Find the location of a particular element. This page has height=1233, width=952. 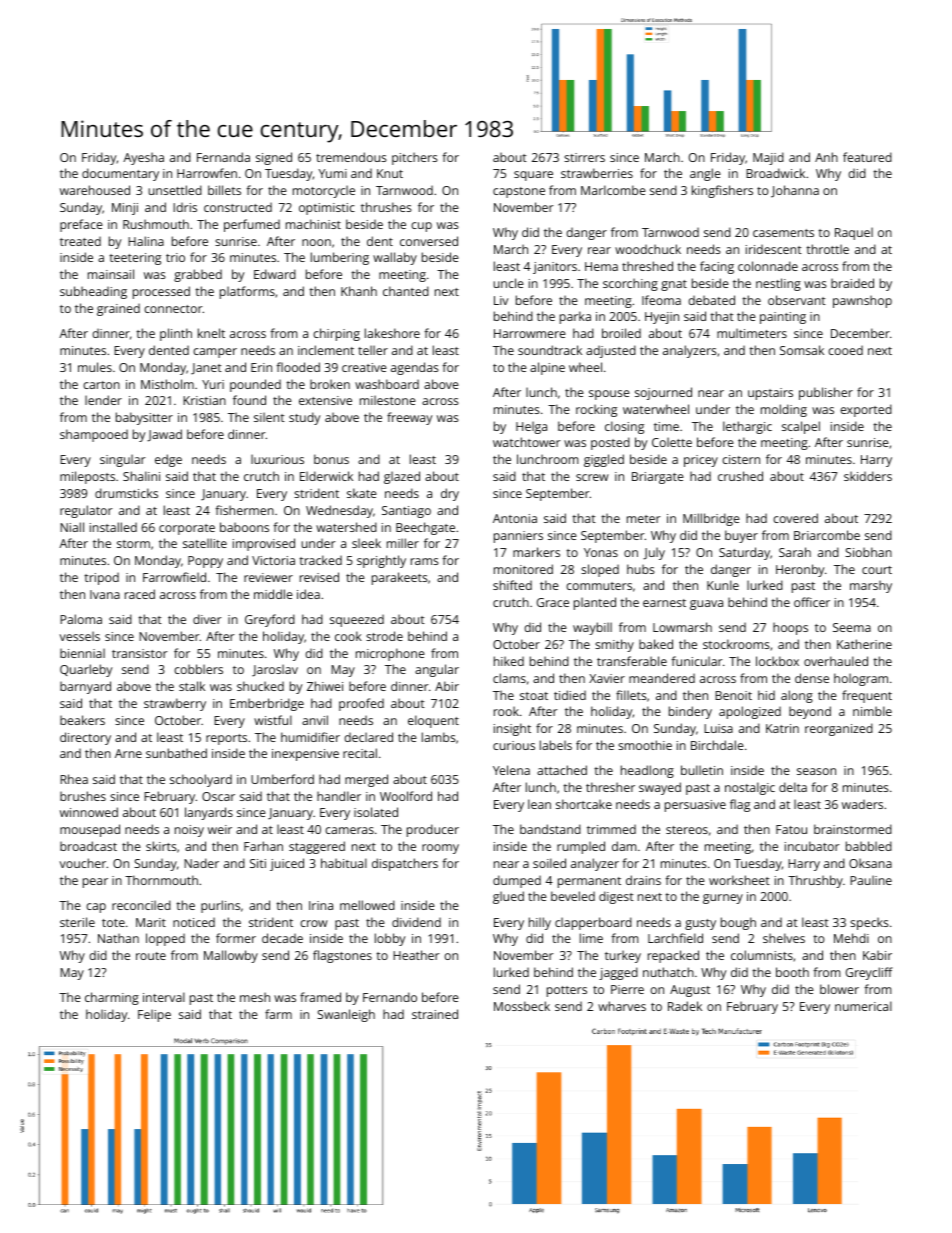

conversed is located at coordinates (429, 241).
